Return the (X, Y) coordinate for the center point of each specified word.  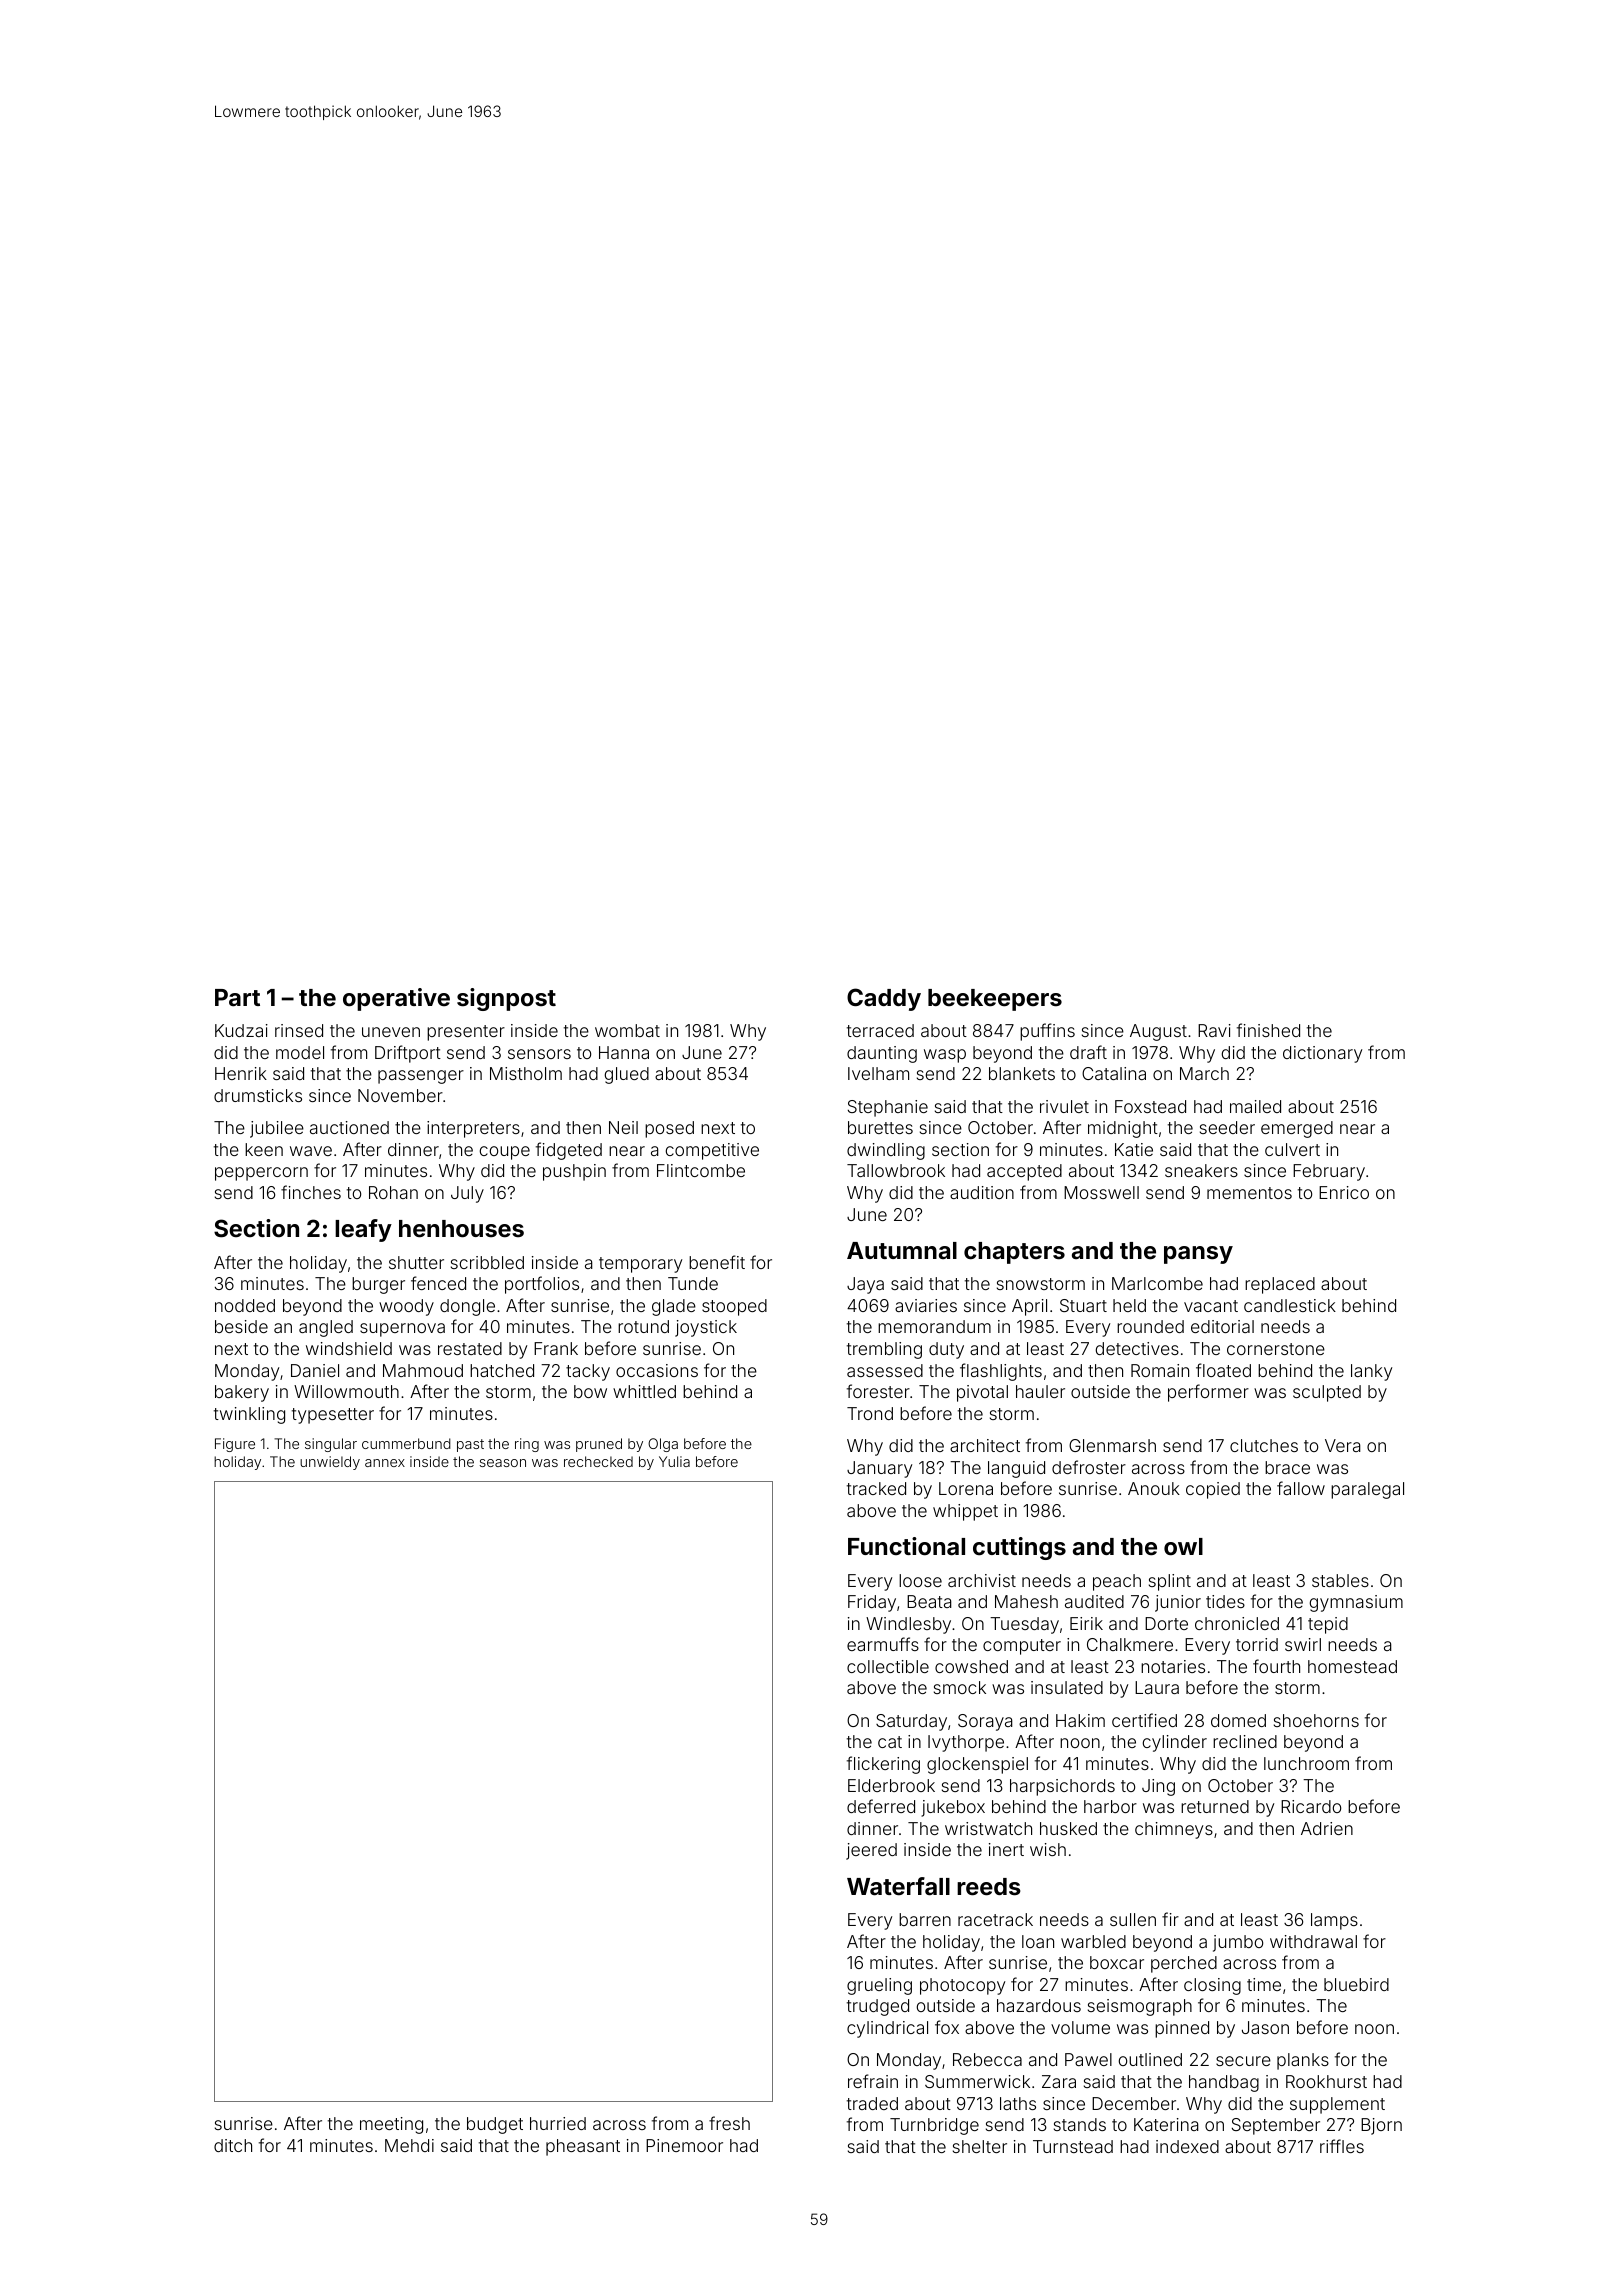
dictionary (1322, 1054)
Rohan (393, 1192)
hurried (558, 2123)
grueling (879, 1986)
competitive (712, 1151)
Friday (872, 1603)
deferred (881, 1806)
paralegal (1367, 1490)
